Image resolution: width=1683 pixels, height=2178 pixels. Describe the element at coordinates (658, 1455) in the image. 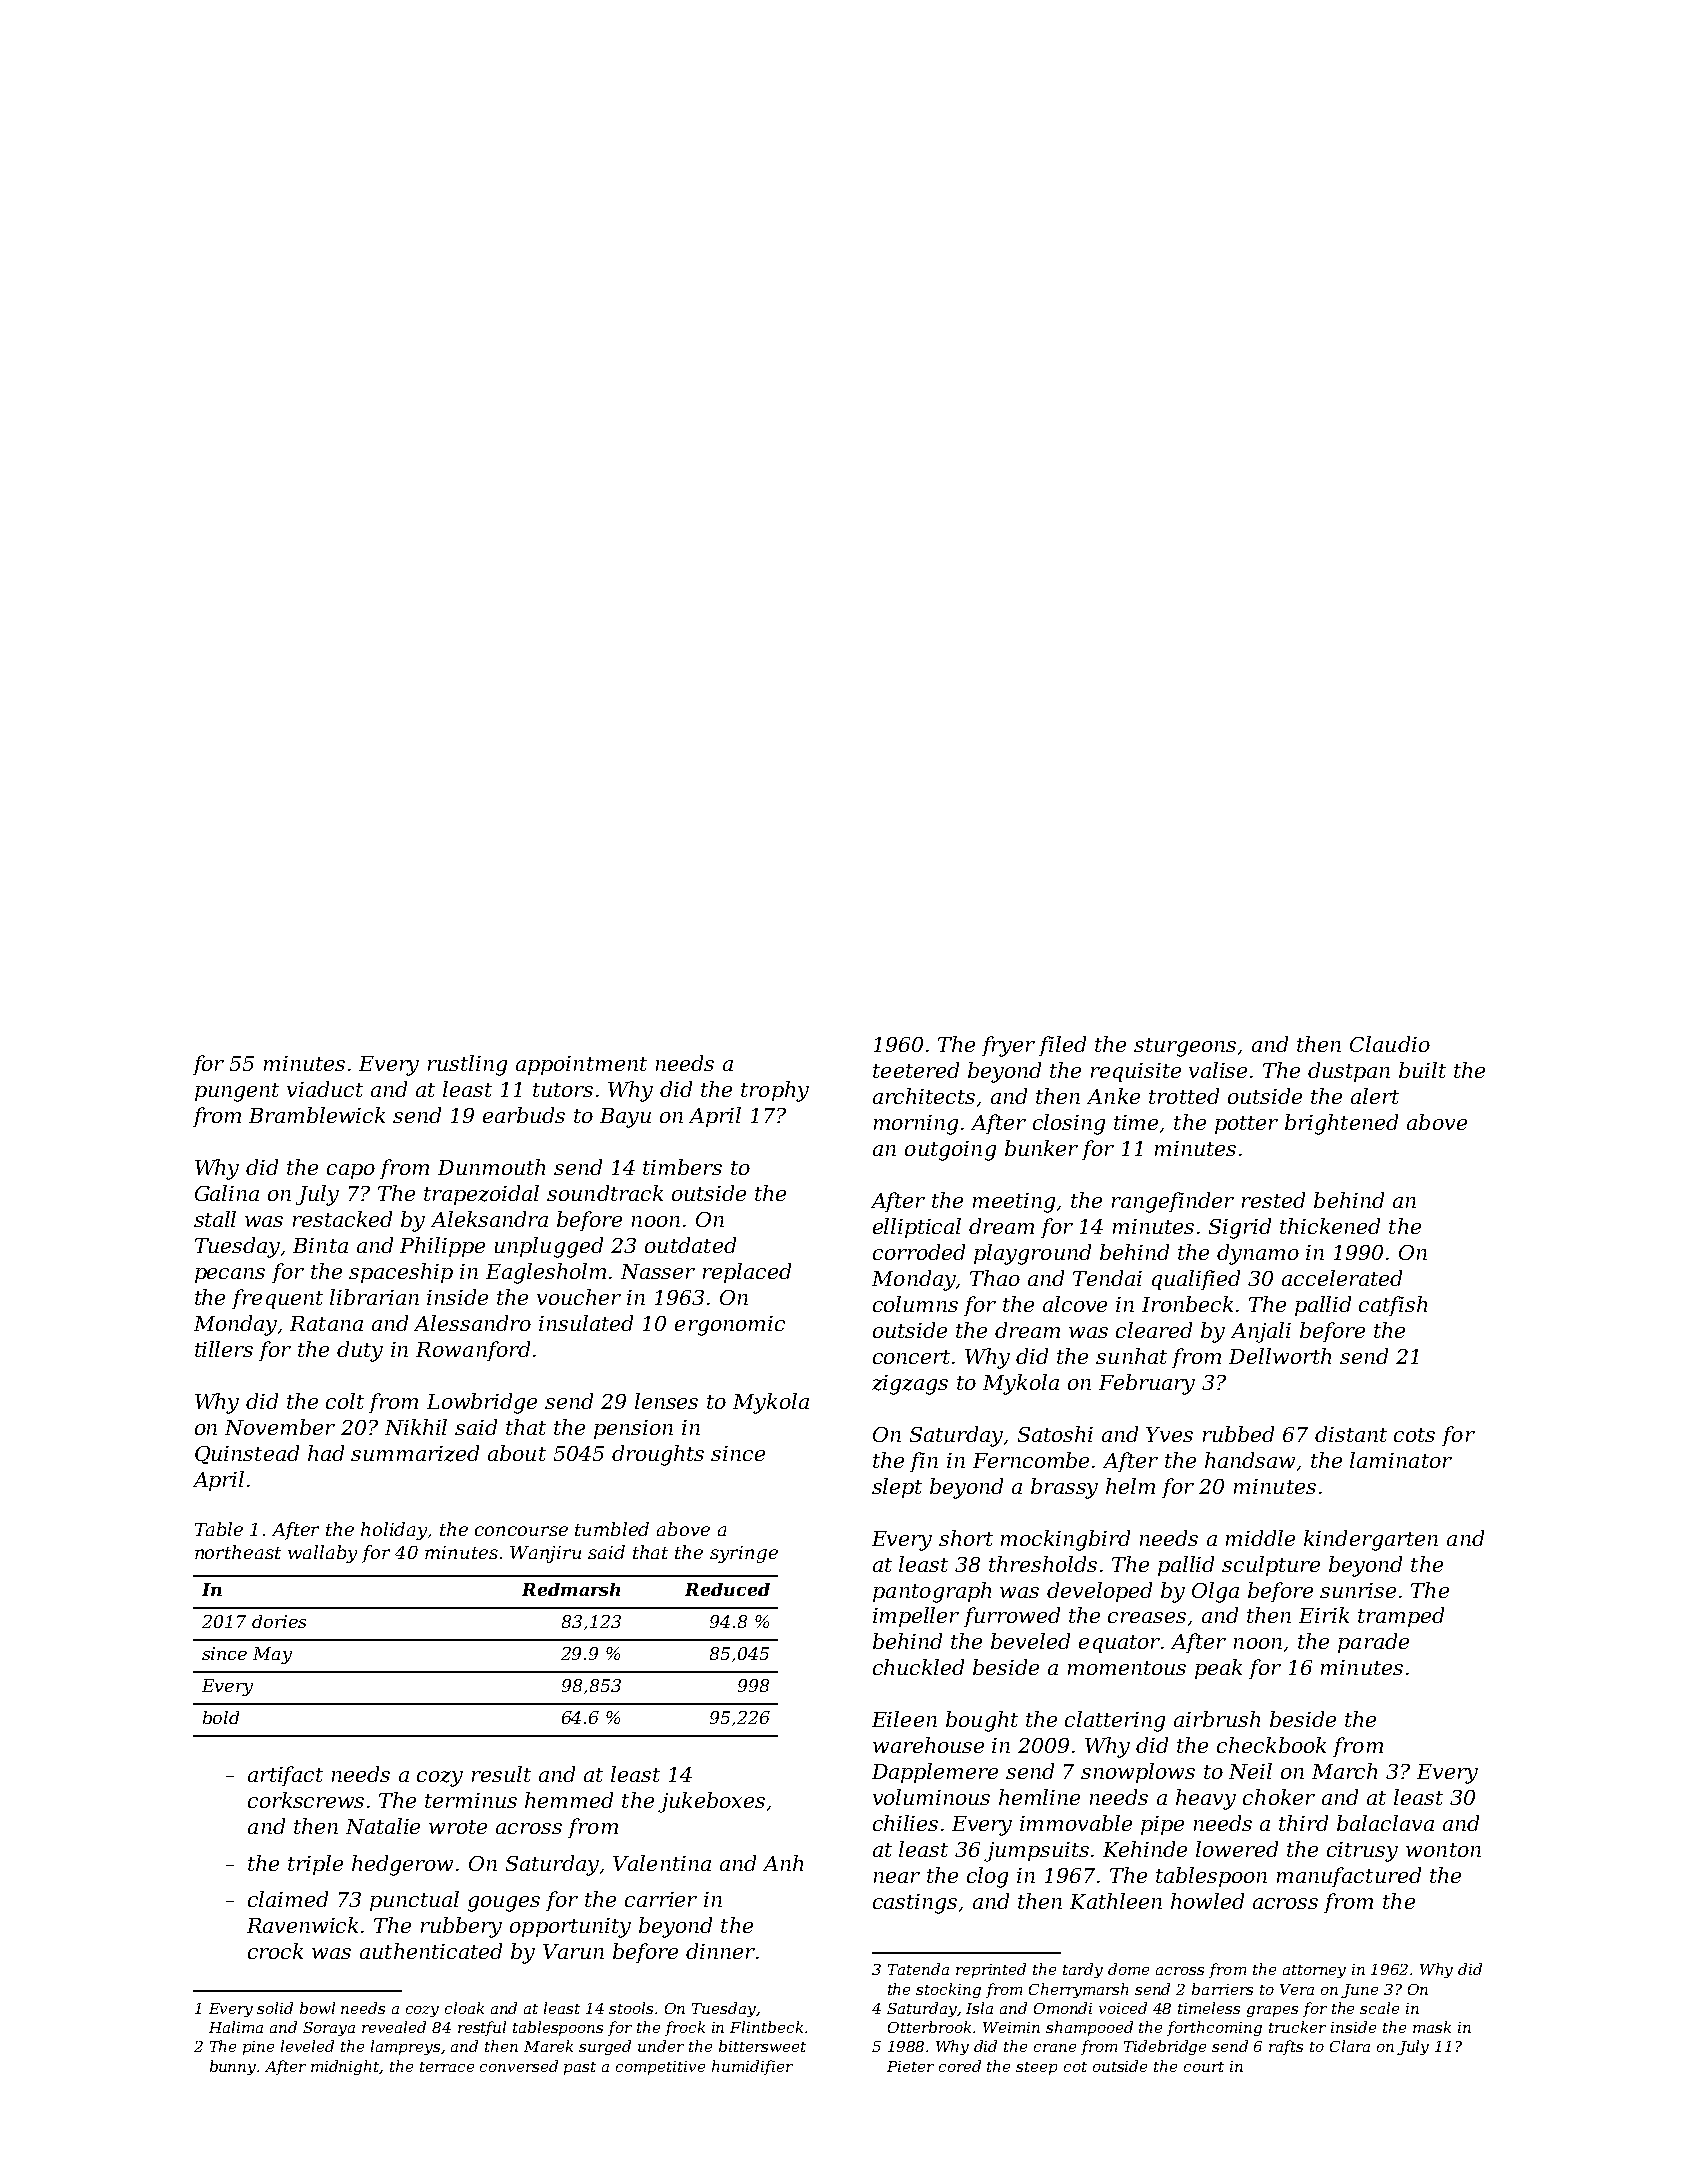

I see `droughts` at that location.
